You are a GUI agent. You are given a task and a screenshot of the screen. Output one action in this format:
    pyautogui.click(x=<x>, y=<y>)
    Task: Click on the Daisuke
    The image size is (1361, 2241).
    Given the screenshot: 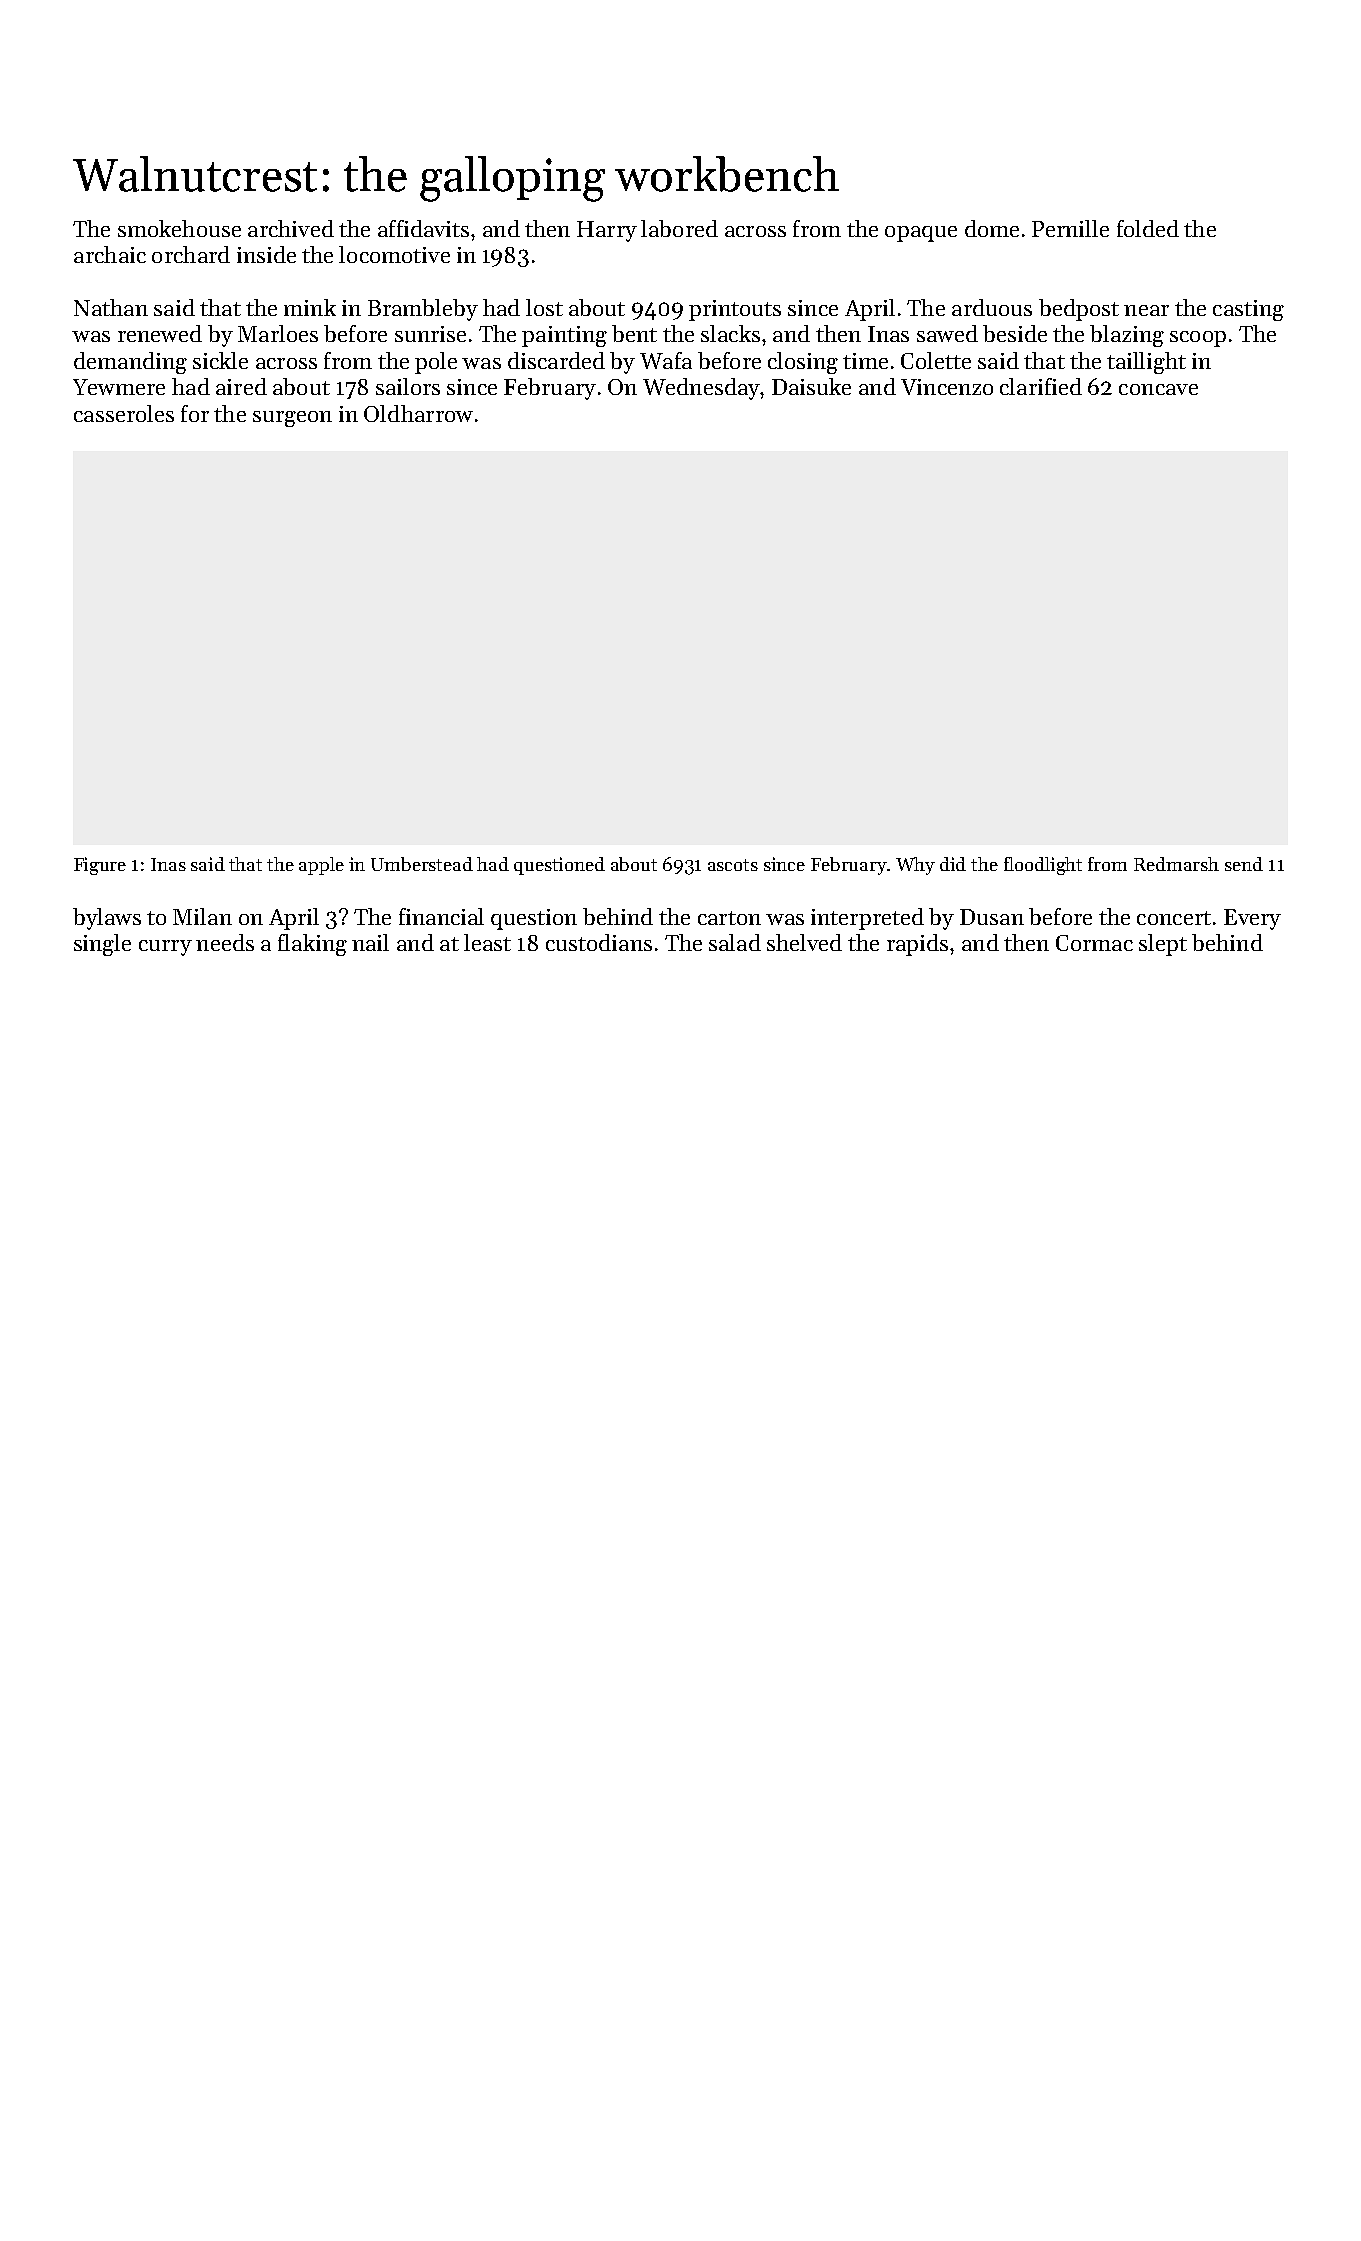 What is the action you would take?
    pyautogui.click(x=811, y=386)
